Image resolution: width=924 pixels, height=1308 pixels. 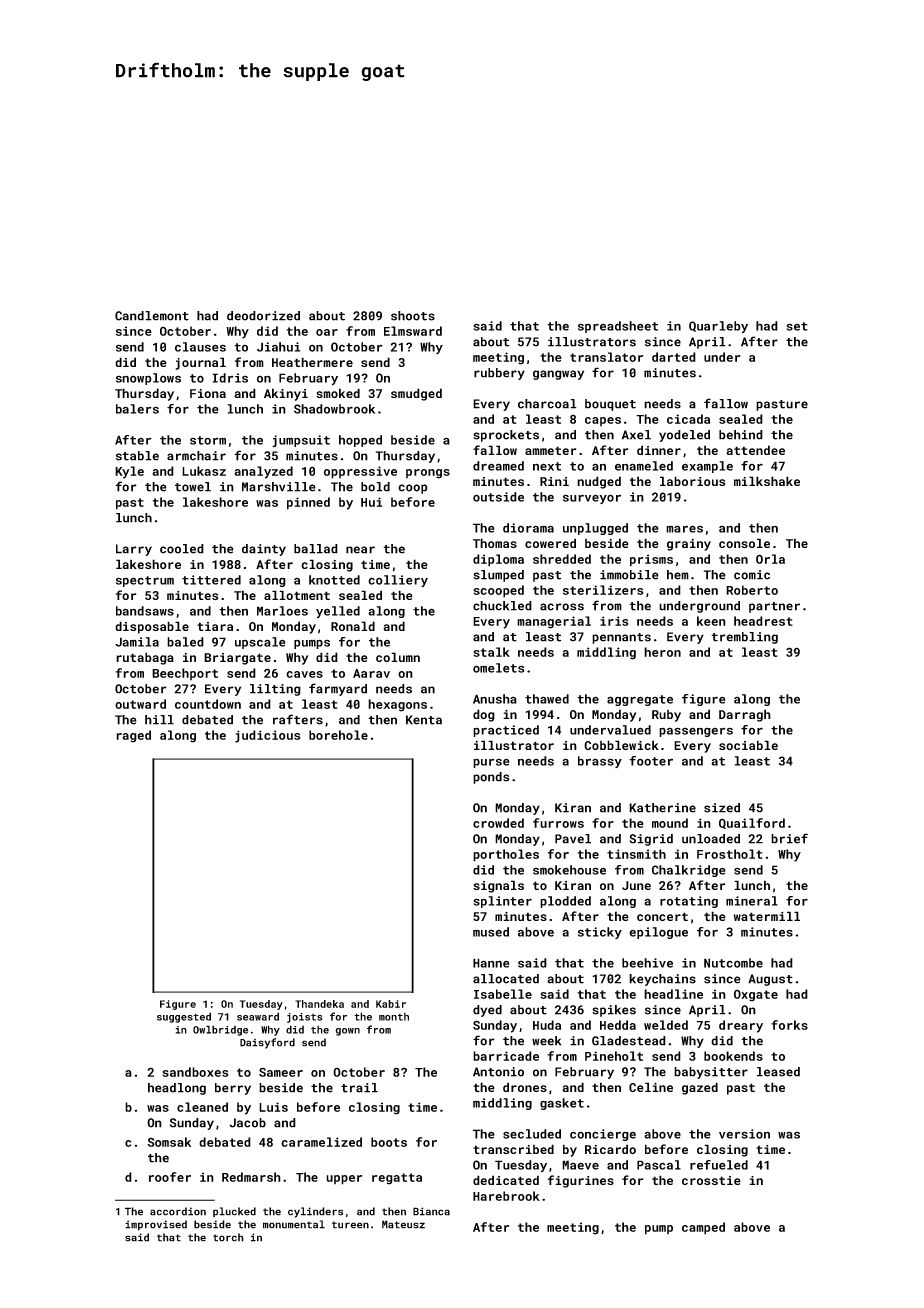 I want to click on Thandeka, so click(x=319, y=1004).
